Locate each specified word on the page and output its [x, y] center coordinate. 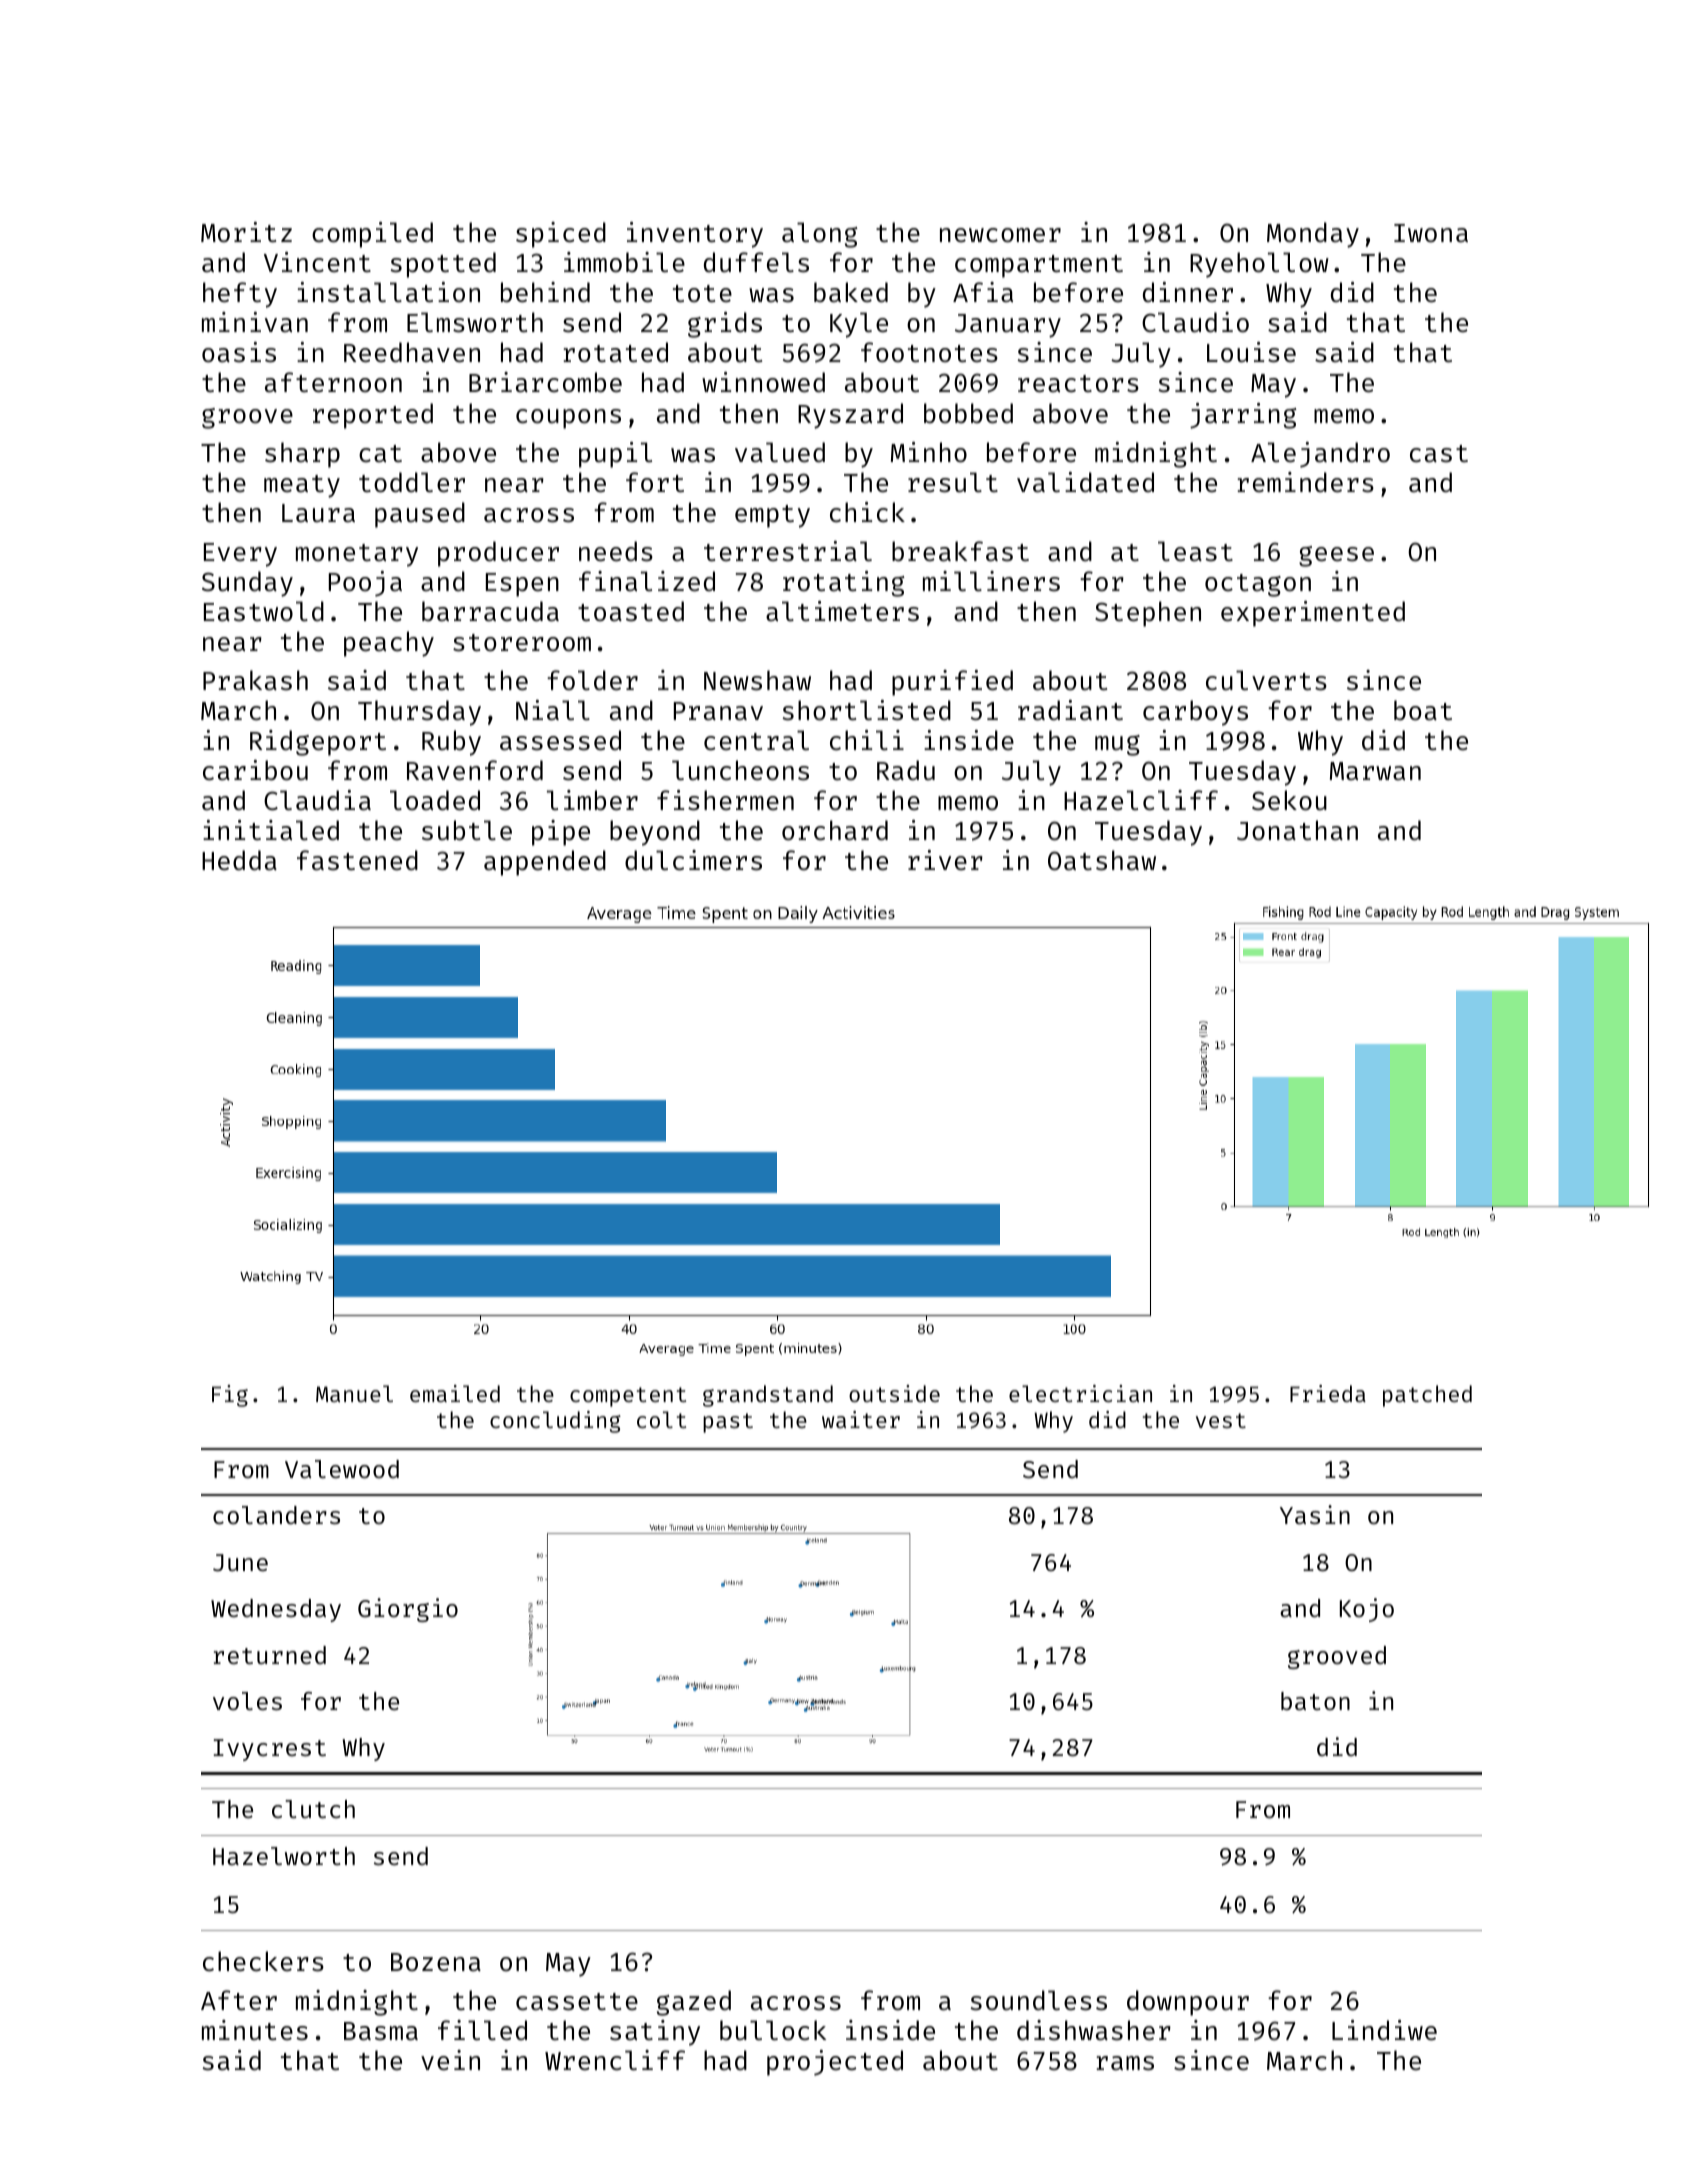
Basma [381, 2031]
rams [1125, 2063]
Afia [983, 292]
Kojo [1367, 1610]
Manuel [354, 1393]
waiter [861, 1419]
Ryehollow [1259, 265]
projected [835, 2063]
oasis [239, 352]
